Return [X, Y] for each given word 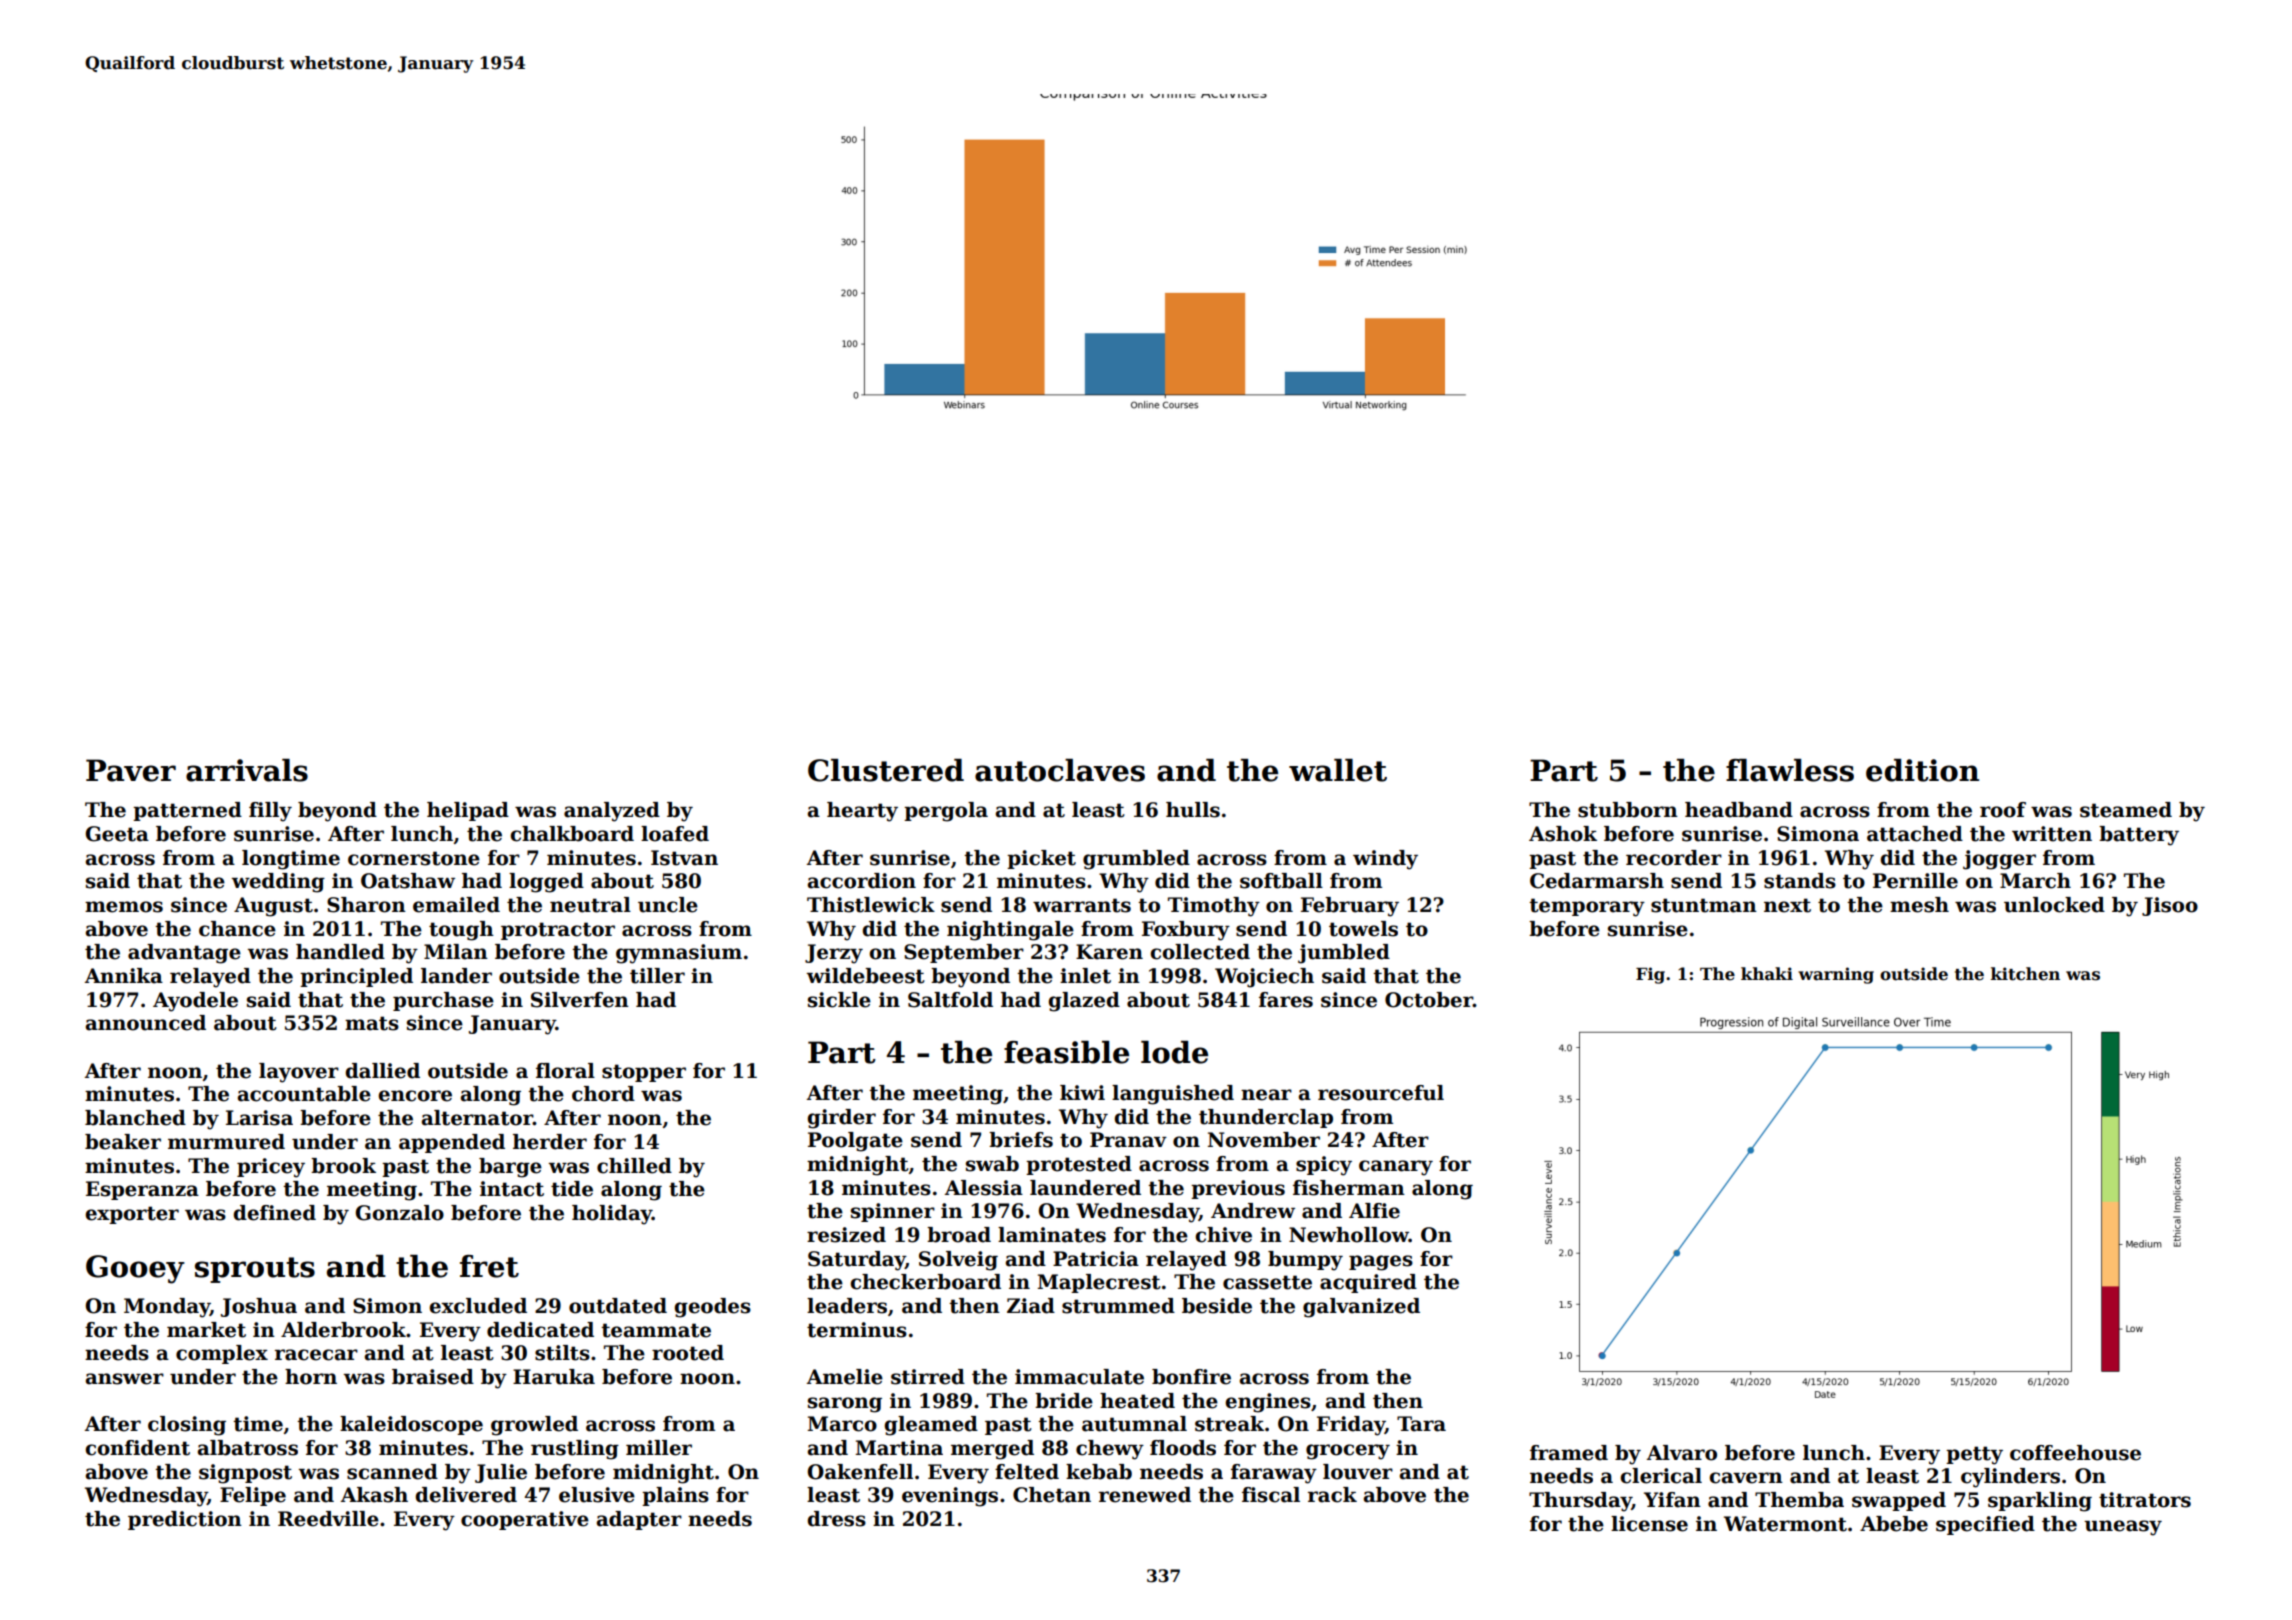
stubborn [1628, 810]
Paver [131, 770]
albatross [248, 1448]
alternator [477, 1118]
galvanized [1361, 1308]
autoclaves [1060, 770]
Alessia [984, 1188]
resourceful [1381, 1093]
